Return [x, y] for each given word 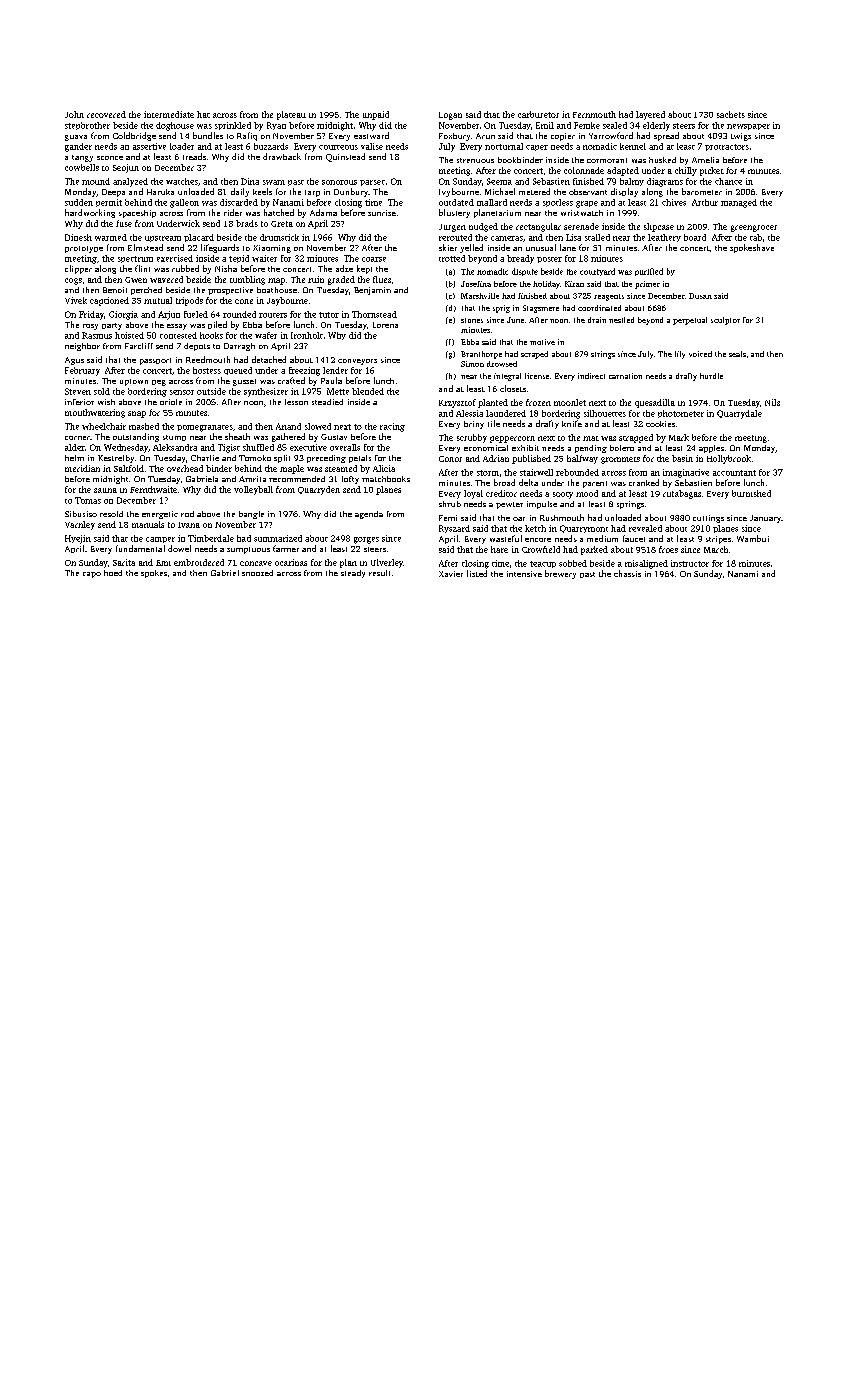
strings [603, 355]
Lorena [385, 325]
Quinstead [345, 157]
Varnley [80, 525]
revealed [645, 528]
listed [477, 573]
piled [217, 325]
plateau [291, 115]
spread [666, 136]
